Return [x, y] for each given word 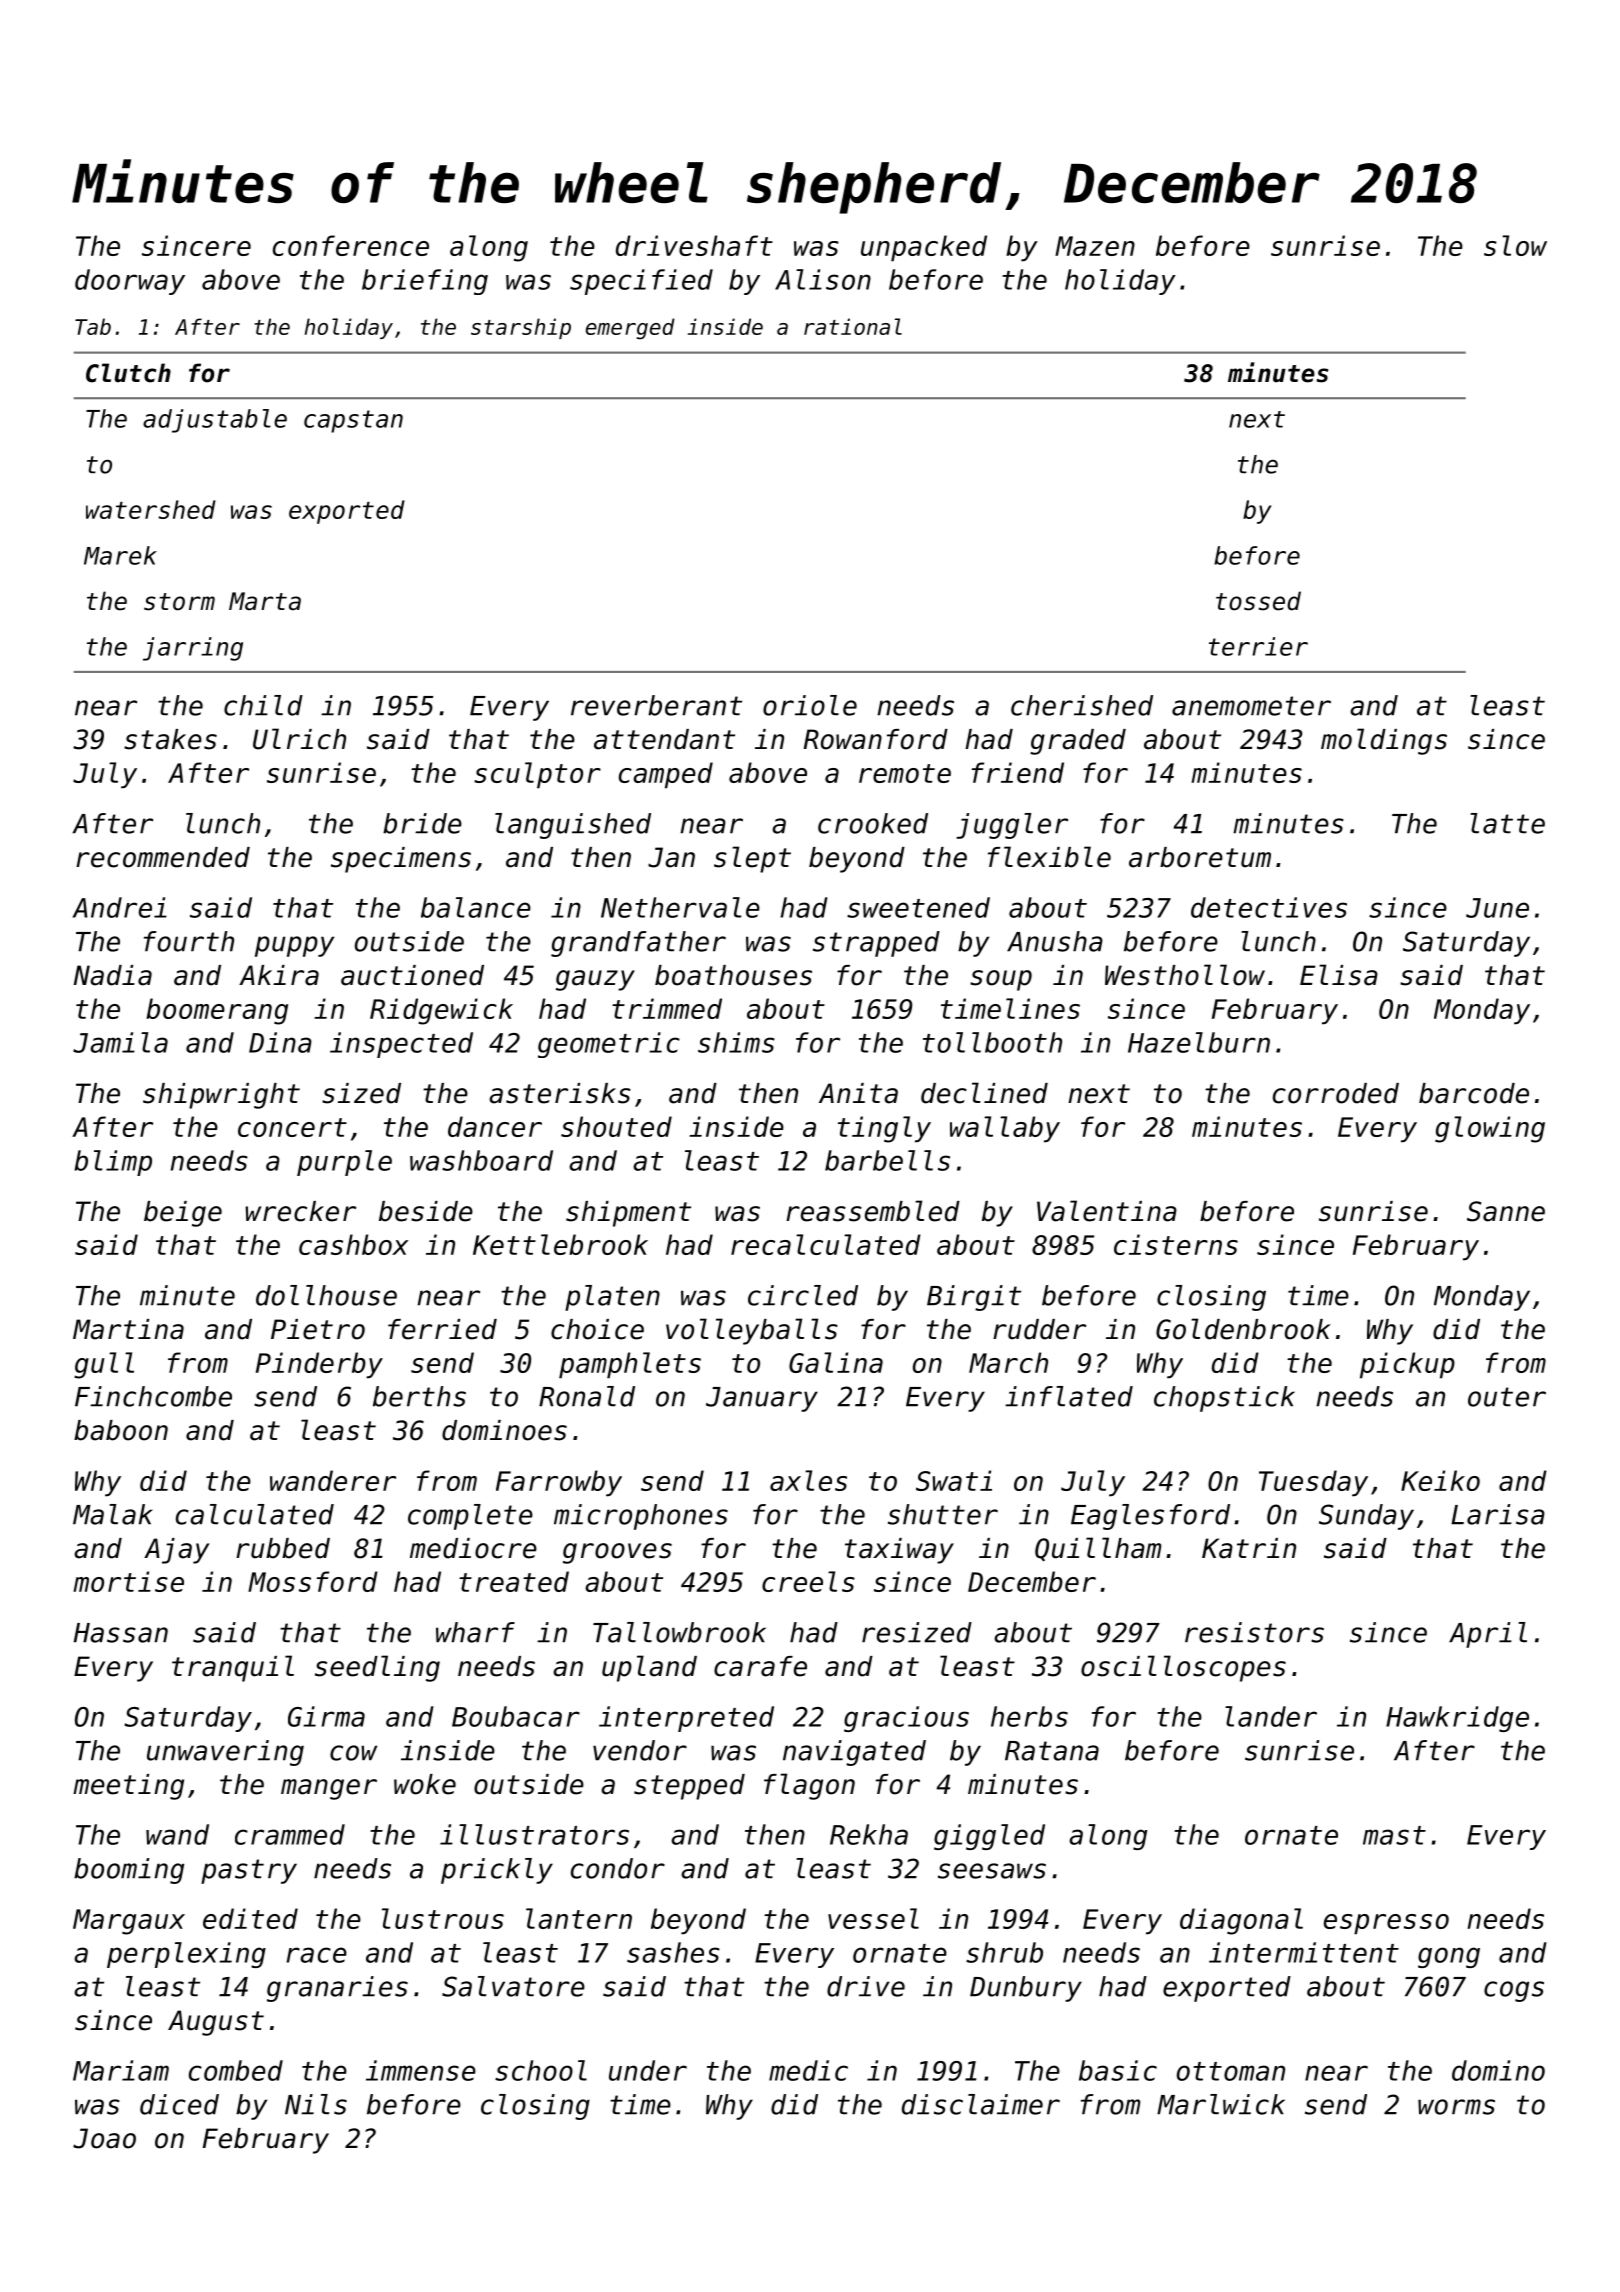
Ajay [176, 1551]
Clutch [128, 373]
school [541, 2070]
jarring [193, 649]
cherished [1082, 705]
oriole [810, 705]
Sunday [1366, 1517]
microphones [641, 1517]
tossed [1258, 601]
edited [250, 1918]
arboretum [1200, 857]
